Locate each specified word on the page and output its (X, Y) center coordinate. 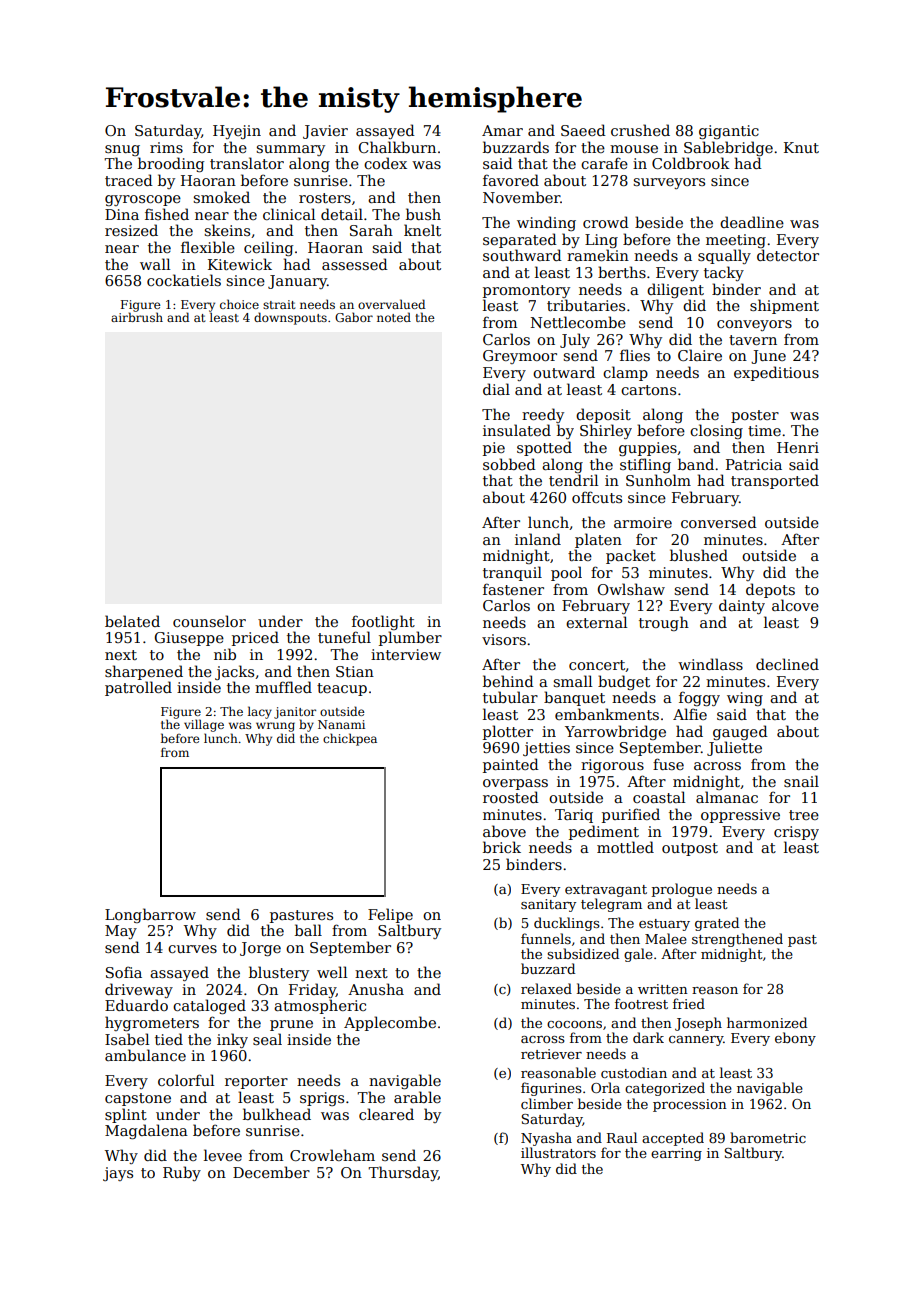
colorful (186, 1080)
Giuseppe (189, 639)
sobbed (509, 464)
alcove (795, 605)
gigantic (729, 132)
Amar (502, 130)
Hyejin (237, 132)
